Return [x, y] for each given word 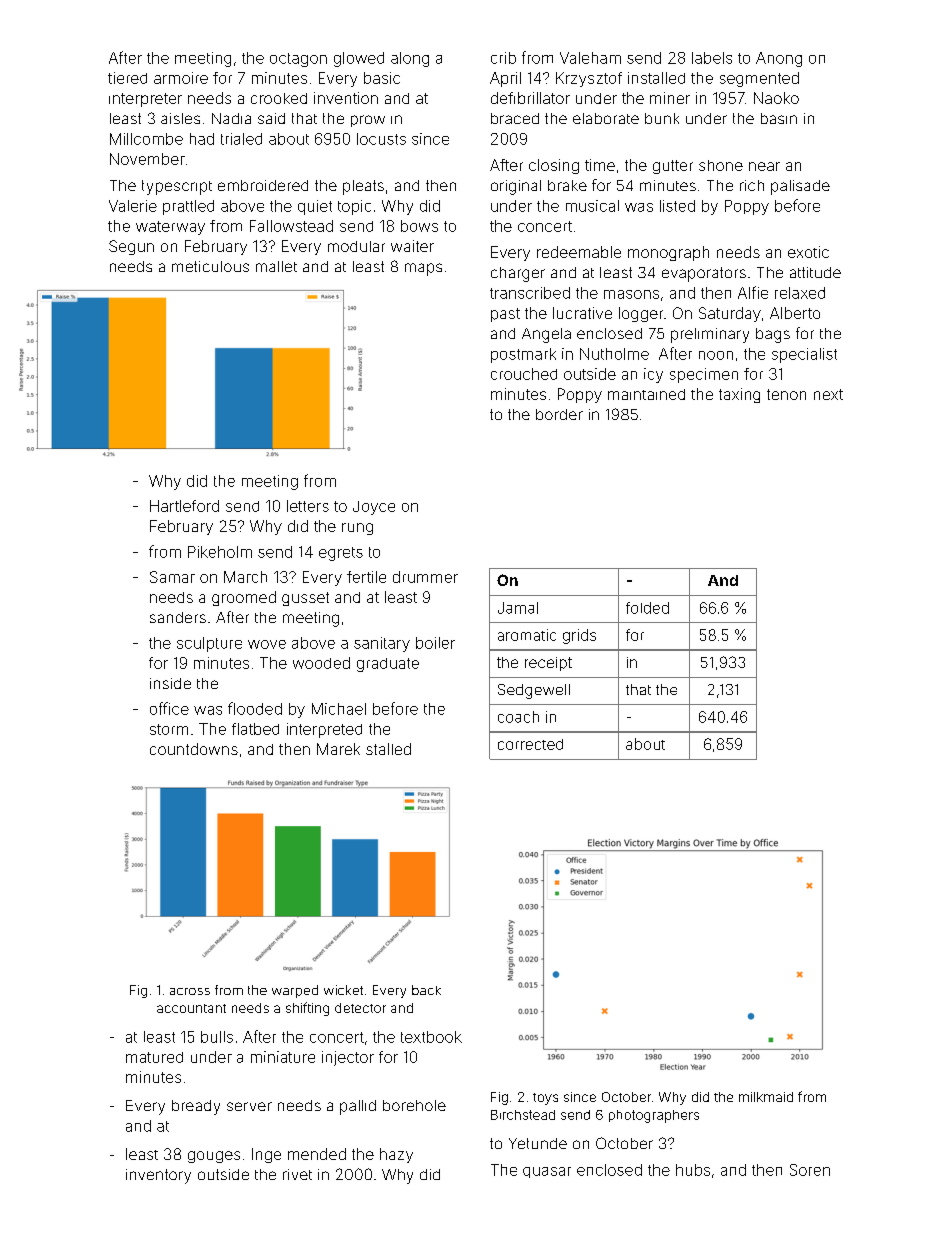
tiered [127, 78]
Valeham [590, 58]
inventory [158, 1176]
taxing [739, 395]
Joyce [374, 508]
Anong [779, 59]
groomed [244, 598]
